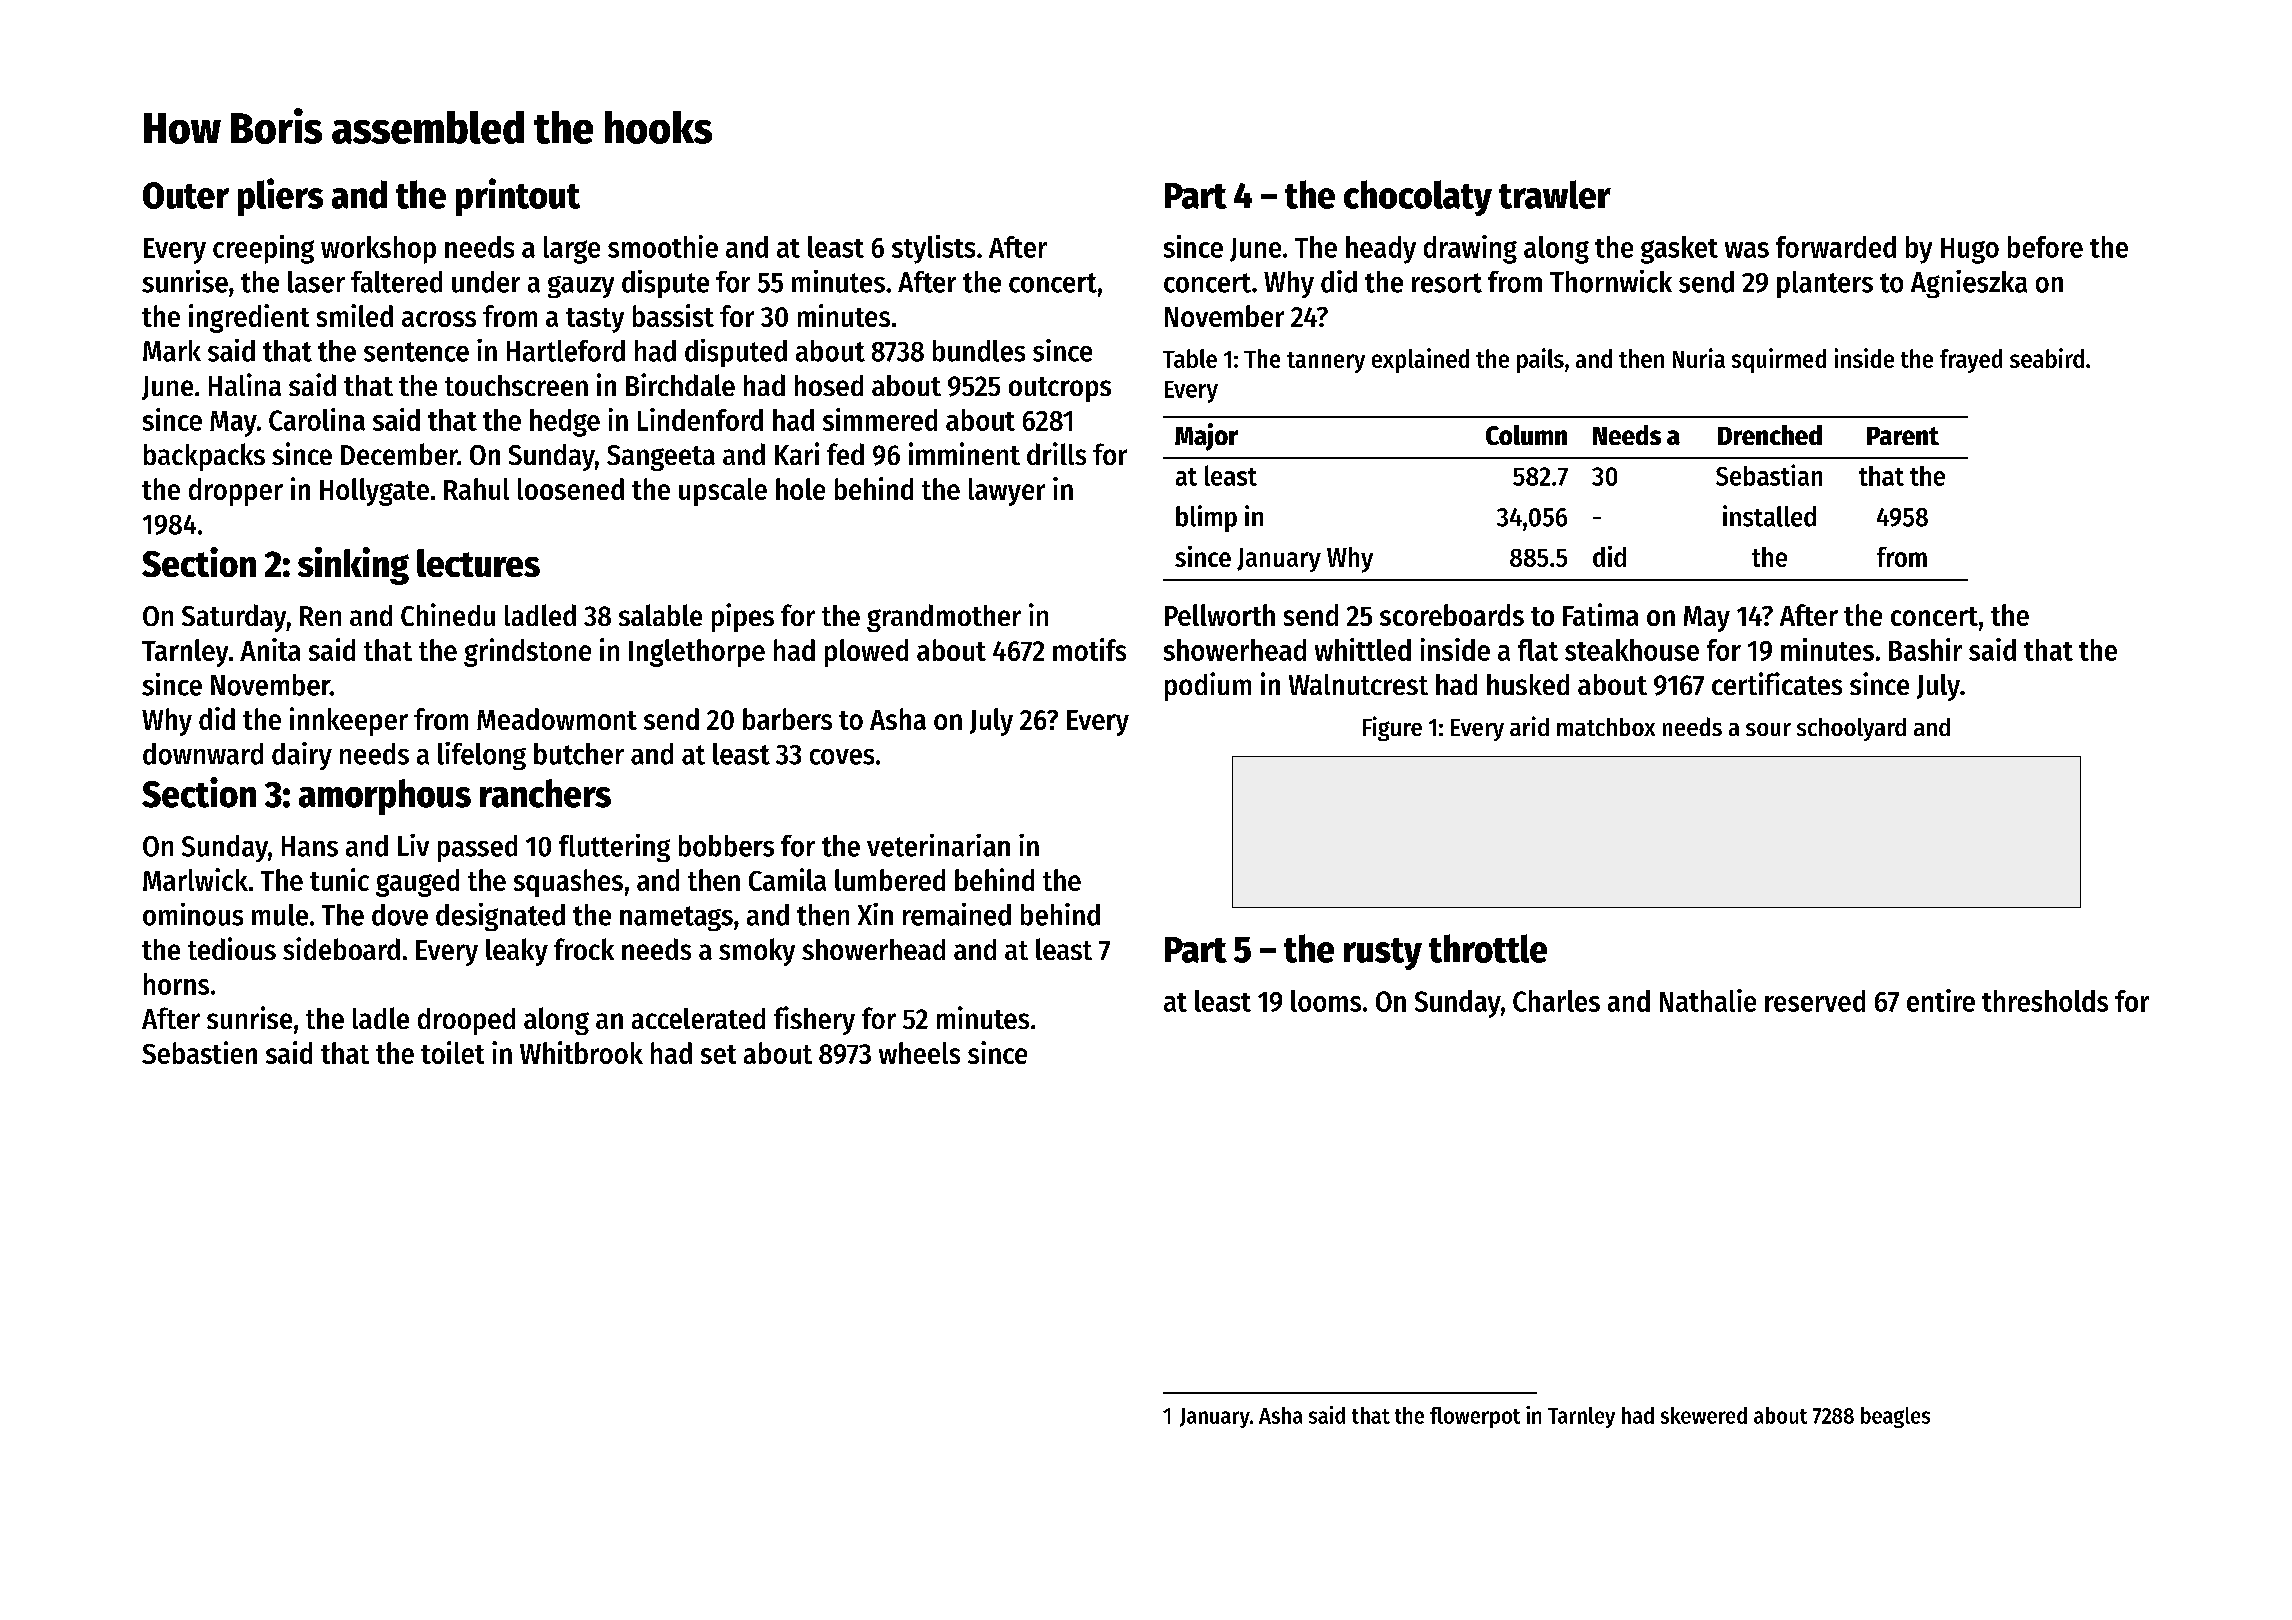 Image resolution: width=2292 pixels, height=1620 pixels. What do you see at coordinates (1699, 358) in the page?
I see `Nuria` at bounding box center [1699, 358].
